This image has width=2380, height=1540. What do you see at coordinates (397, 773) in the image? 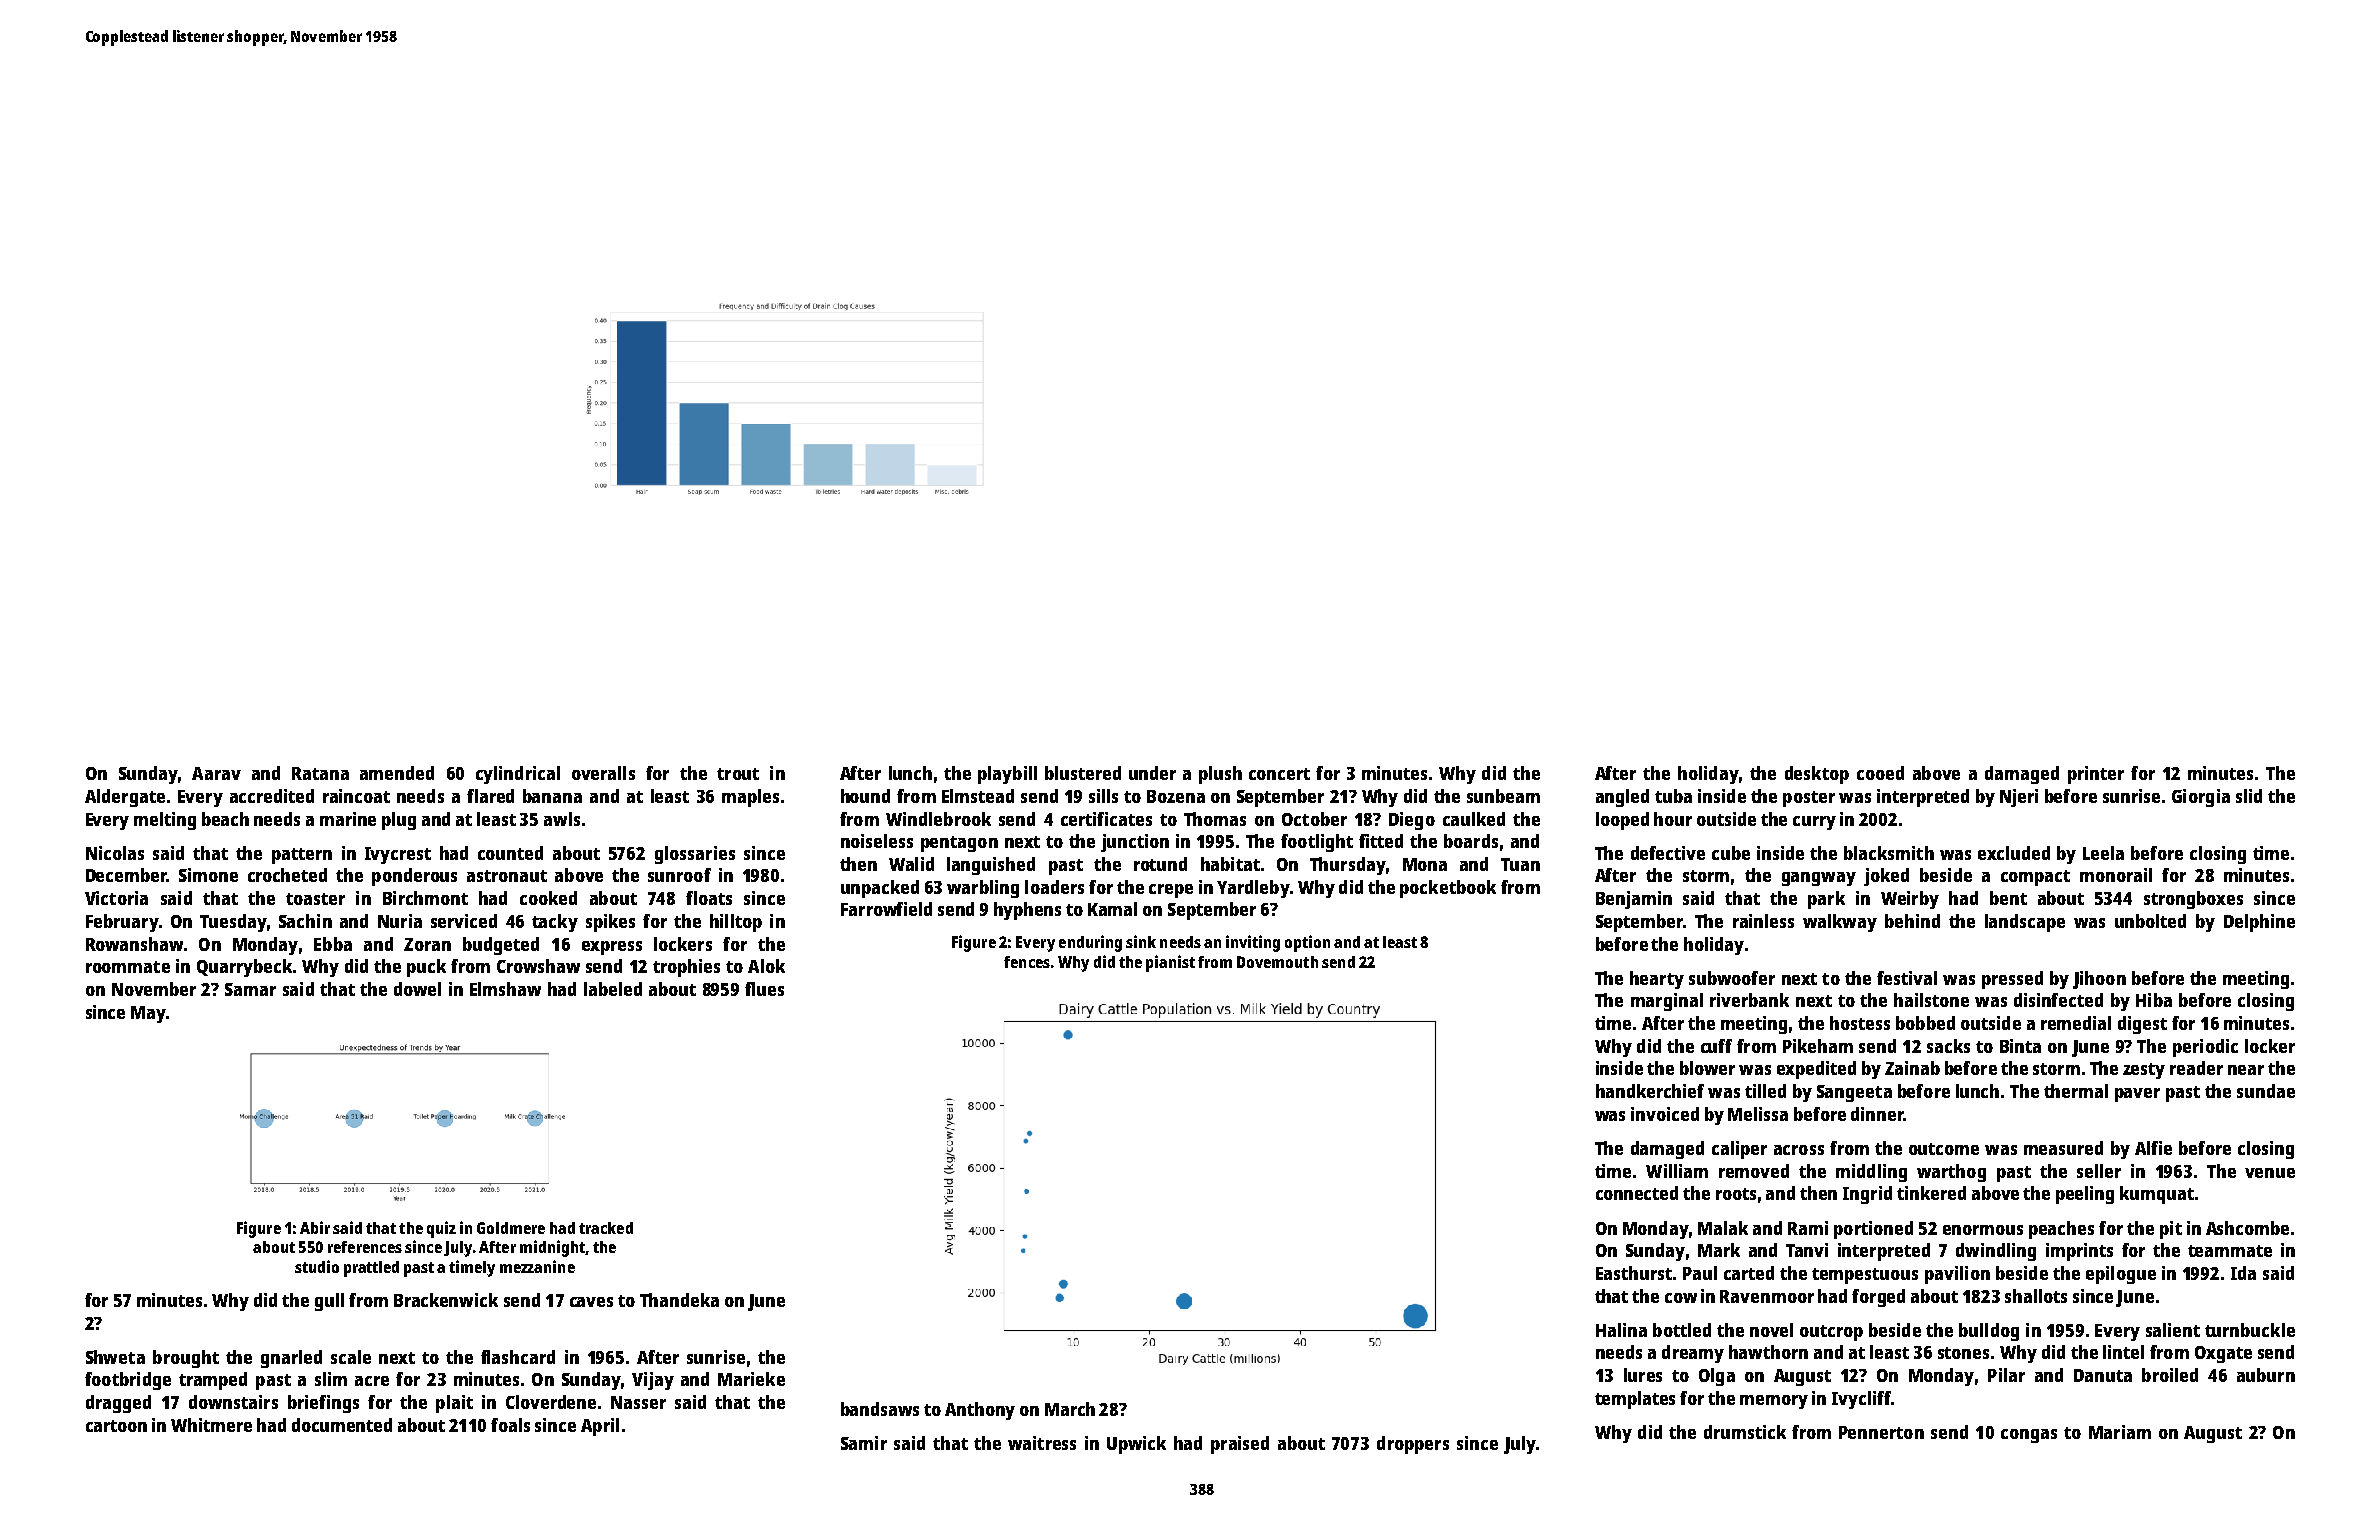
I see `amended` at bounding box center [397, 773].
